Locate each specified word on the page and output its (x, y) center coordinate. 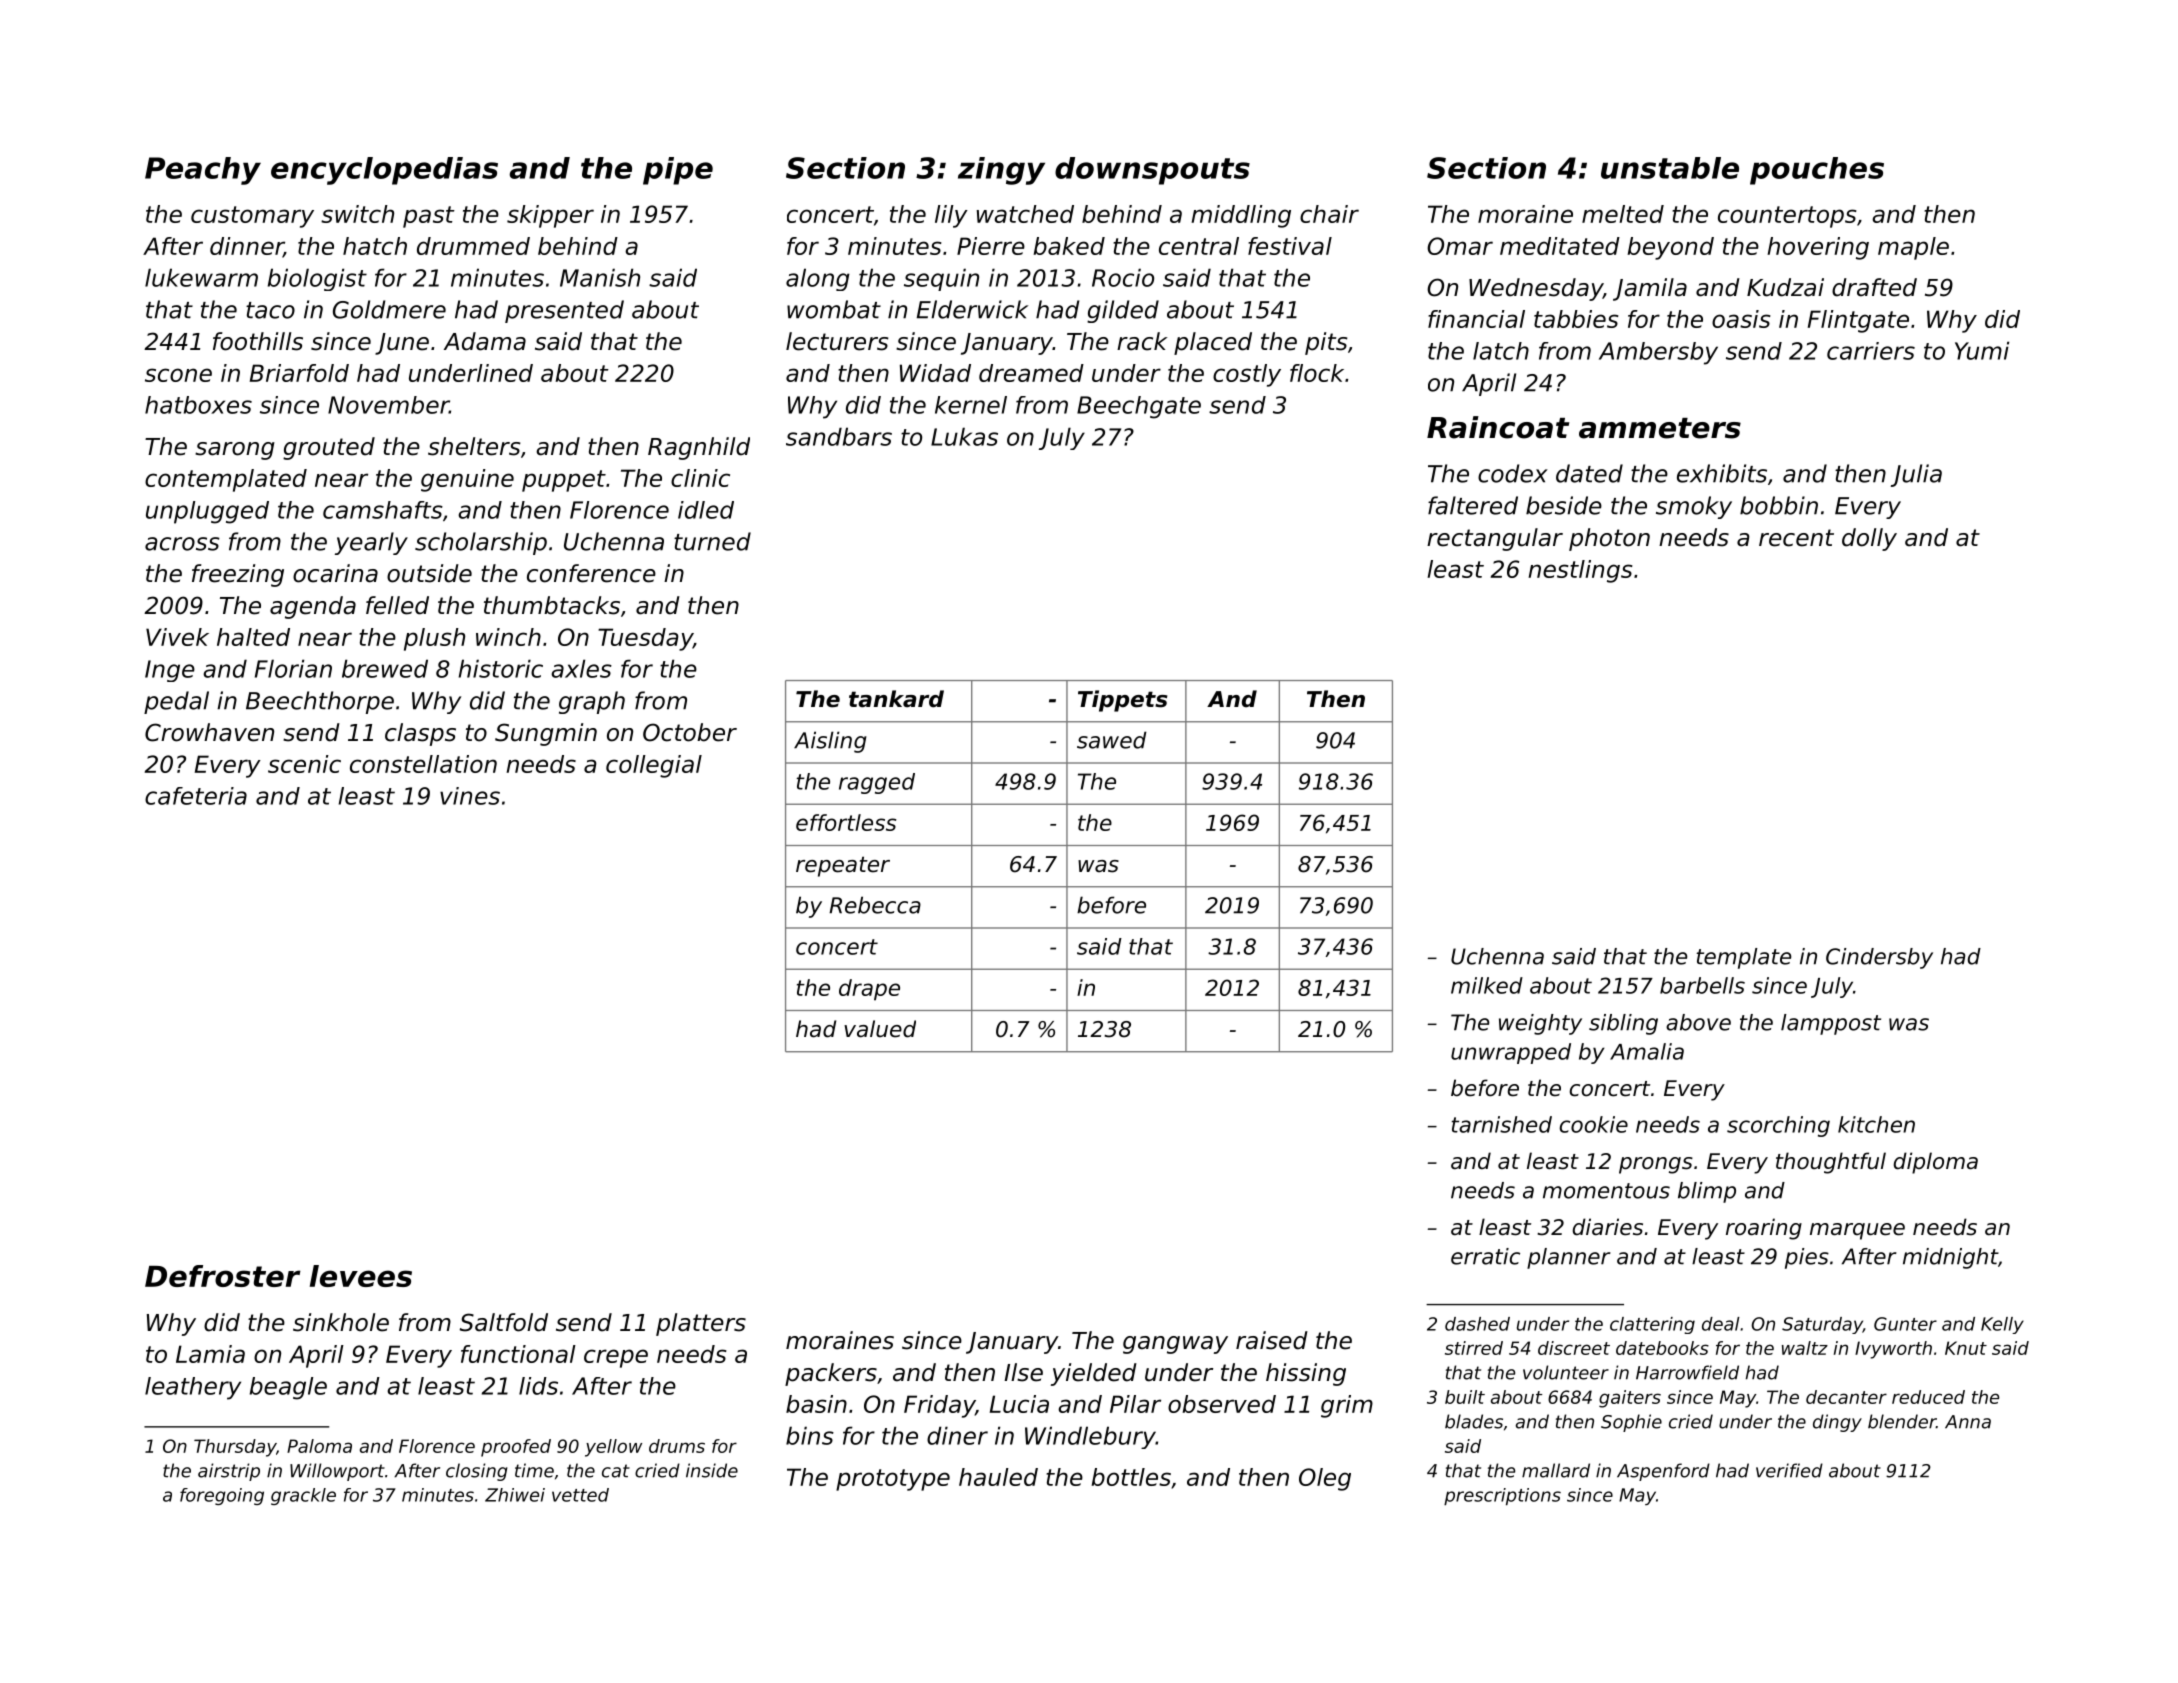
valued (880, 1029)
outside (429, 573)
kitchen (1876, 1124)
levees (361, 1276)
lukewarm (201, 277)
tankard (896, 699)
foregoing (222, 1496)
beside (1564, 505)
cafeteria (196, 796)
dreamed (1031, 373)
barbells (1702, 985)
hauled (998, 1477)
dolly (1869, 539)
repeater (843, 866)
